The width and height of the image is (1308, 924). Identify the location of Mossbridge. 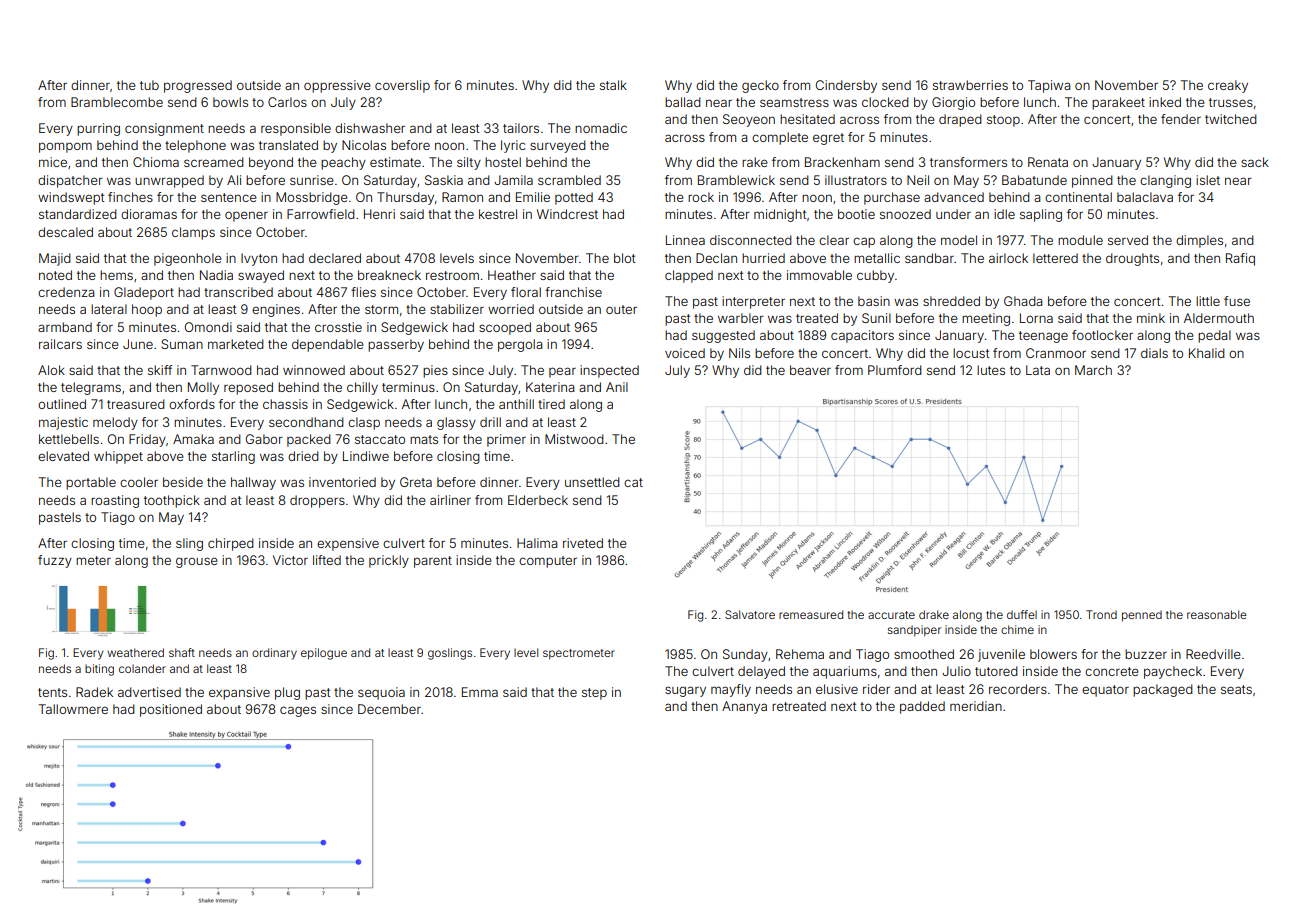
(312, 198).
